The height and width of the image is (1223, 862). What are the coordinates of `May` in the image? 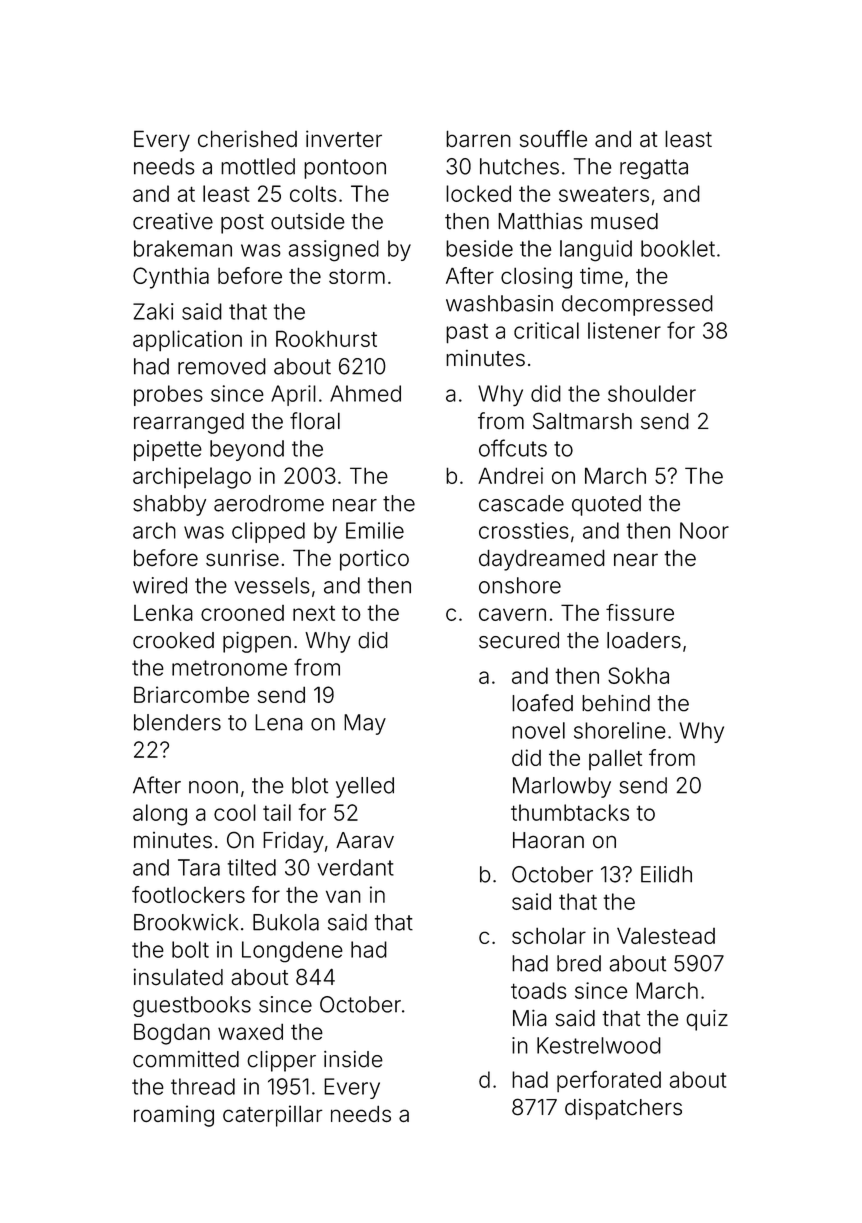 It's located at (365, 724).
